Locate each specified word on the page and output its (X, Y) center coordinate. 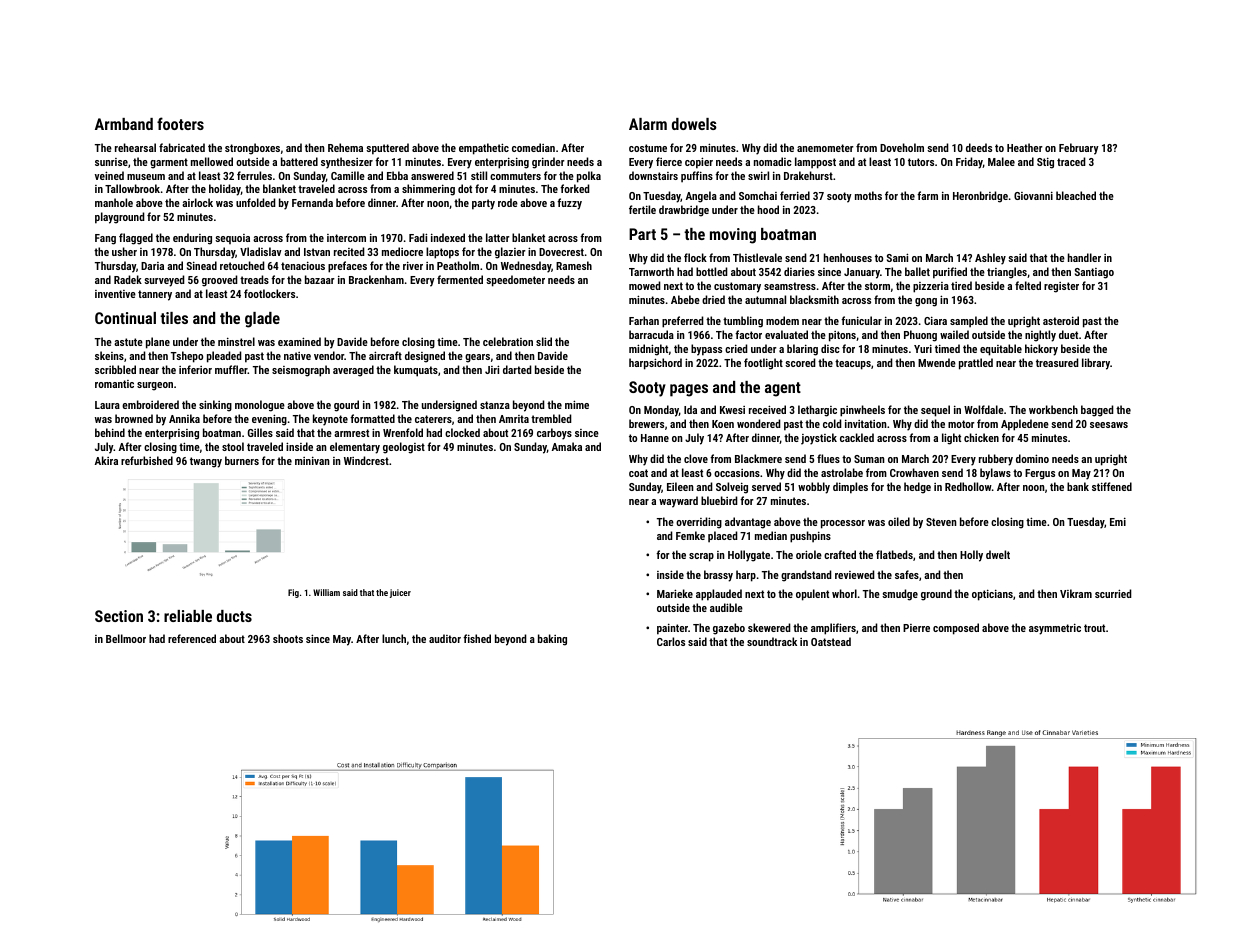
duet (1068, 334)
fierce (669, 161)
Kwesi (732, 410)
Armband (124, 124)
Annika (184, 418)
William (326, 592)
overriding (699, 523)
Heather (1025, 147)
